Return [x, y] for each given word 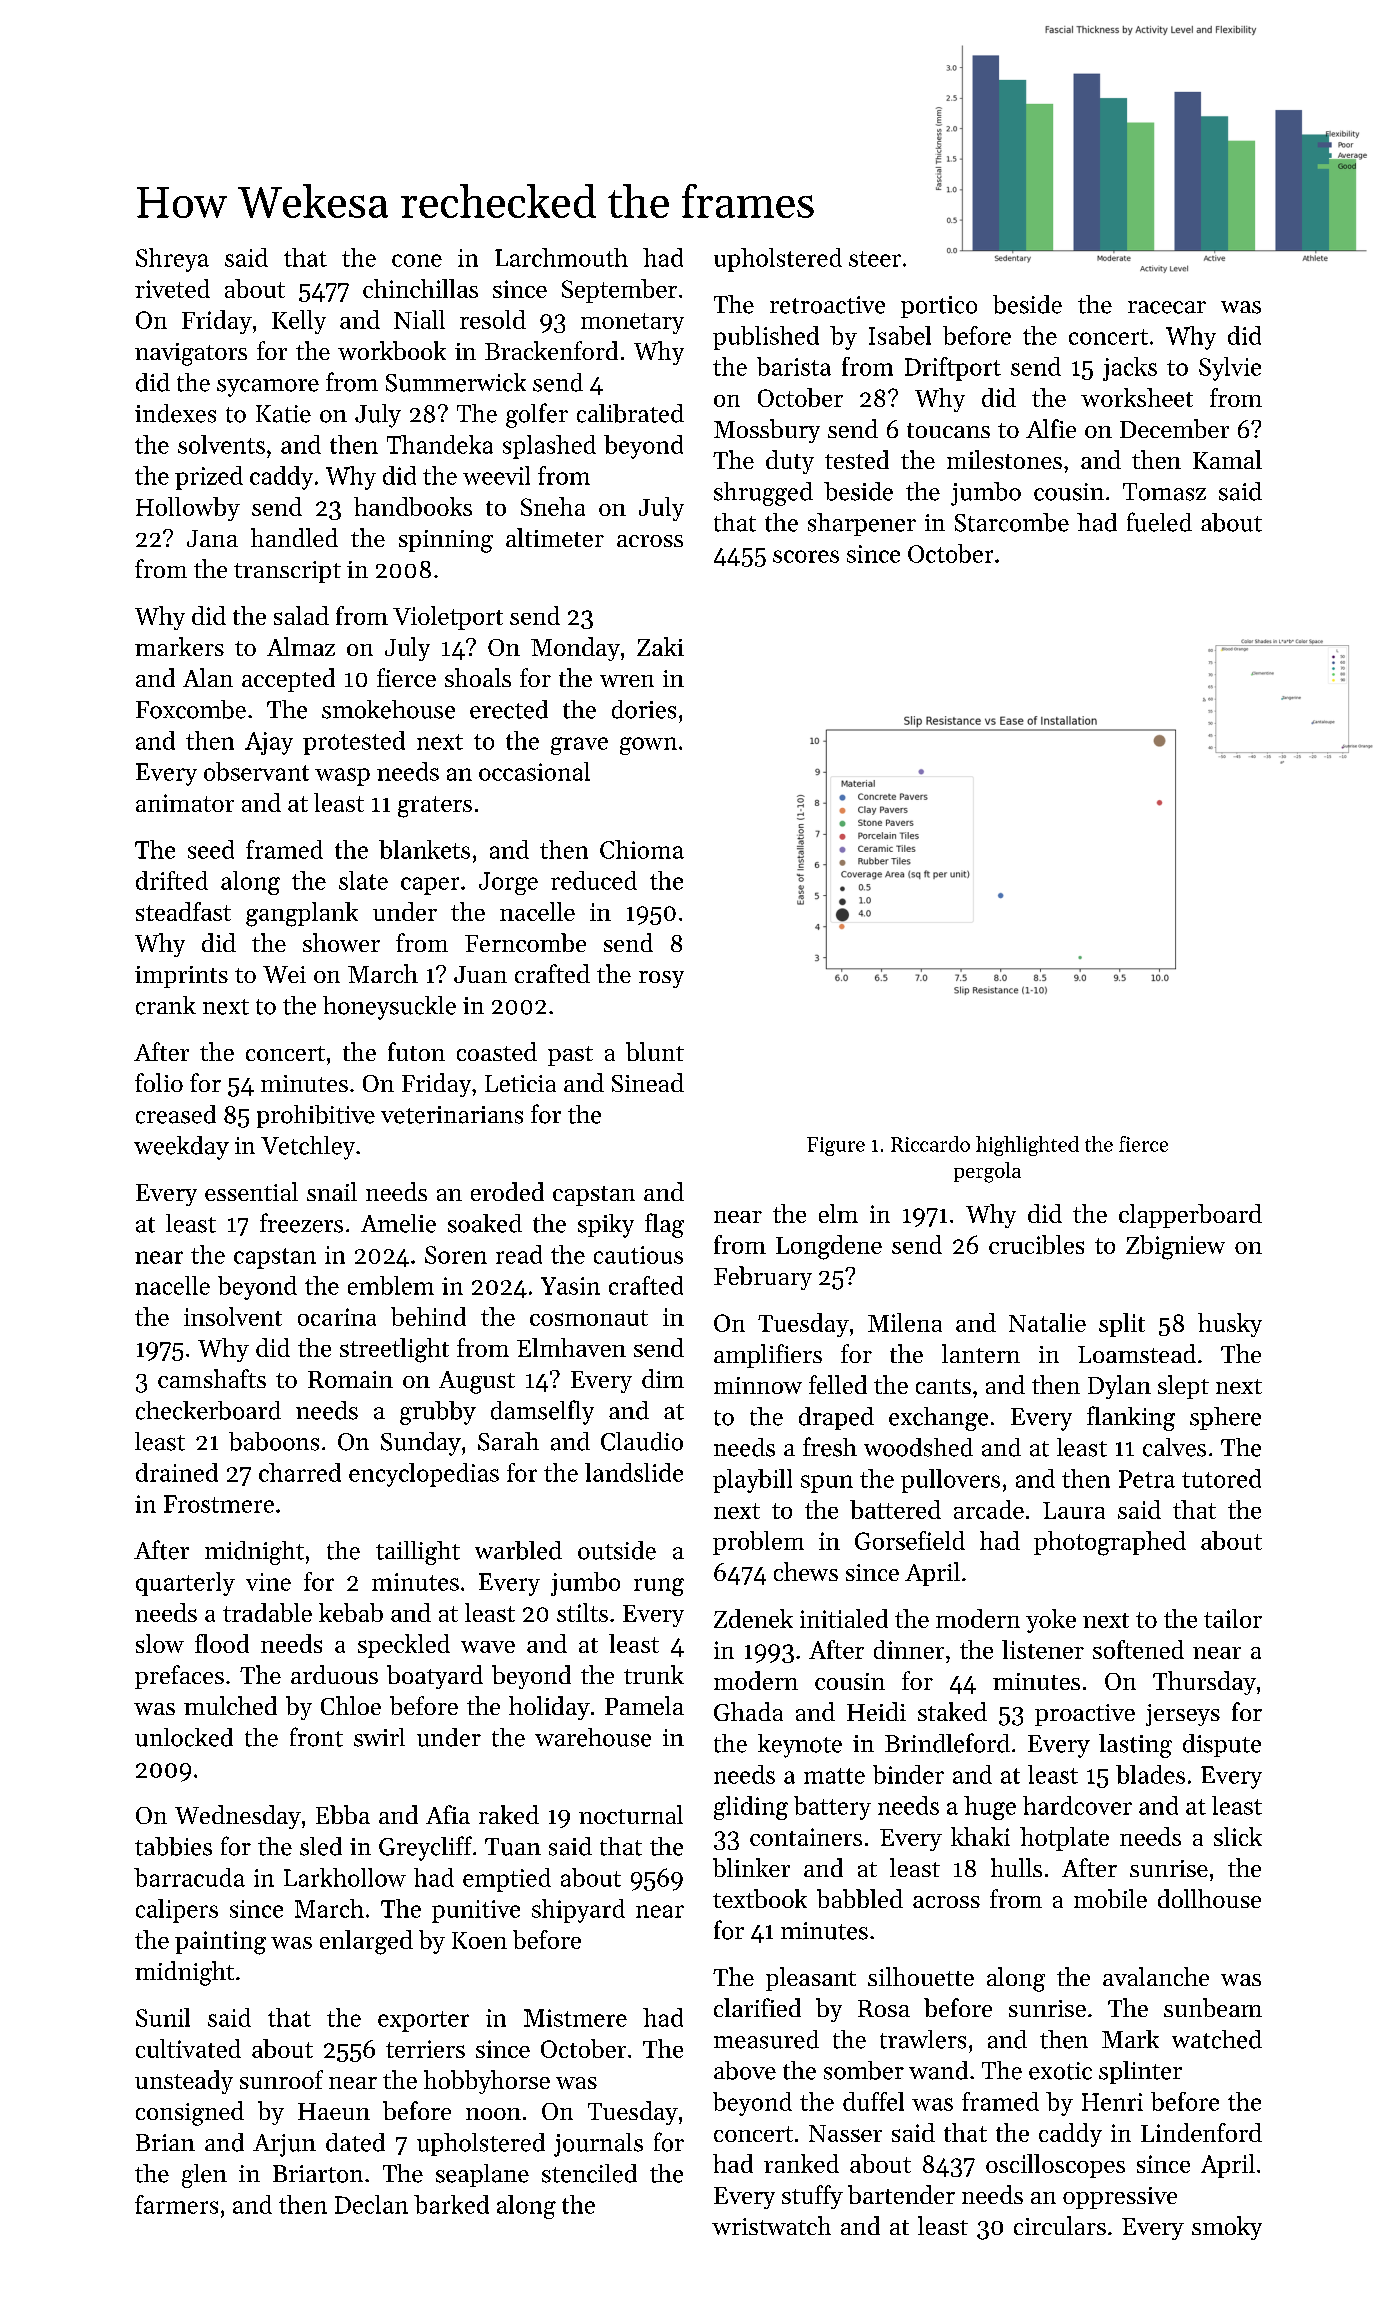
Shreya [172, 260]
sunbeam [1213, 2007]
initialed [844, 1618]
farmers [176, 2204]
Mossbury [767, 431]
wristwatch [771, 2225]
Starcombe [1012, 522]
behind [428, 1316]
